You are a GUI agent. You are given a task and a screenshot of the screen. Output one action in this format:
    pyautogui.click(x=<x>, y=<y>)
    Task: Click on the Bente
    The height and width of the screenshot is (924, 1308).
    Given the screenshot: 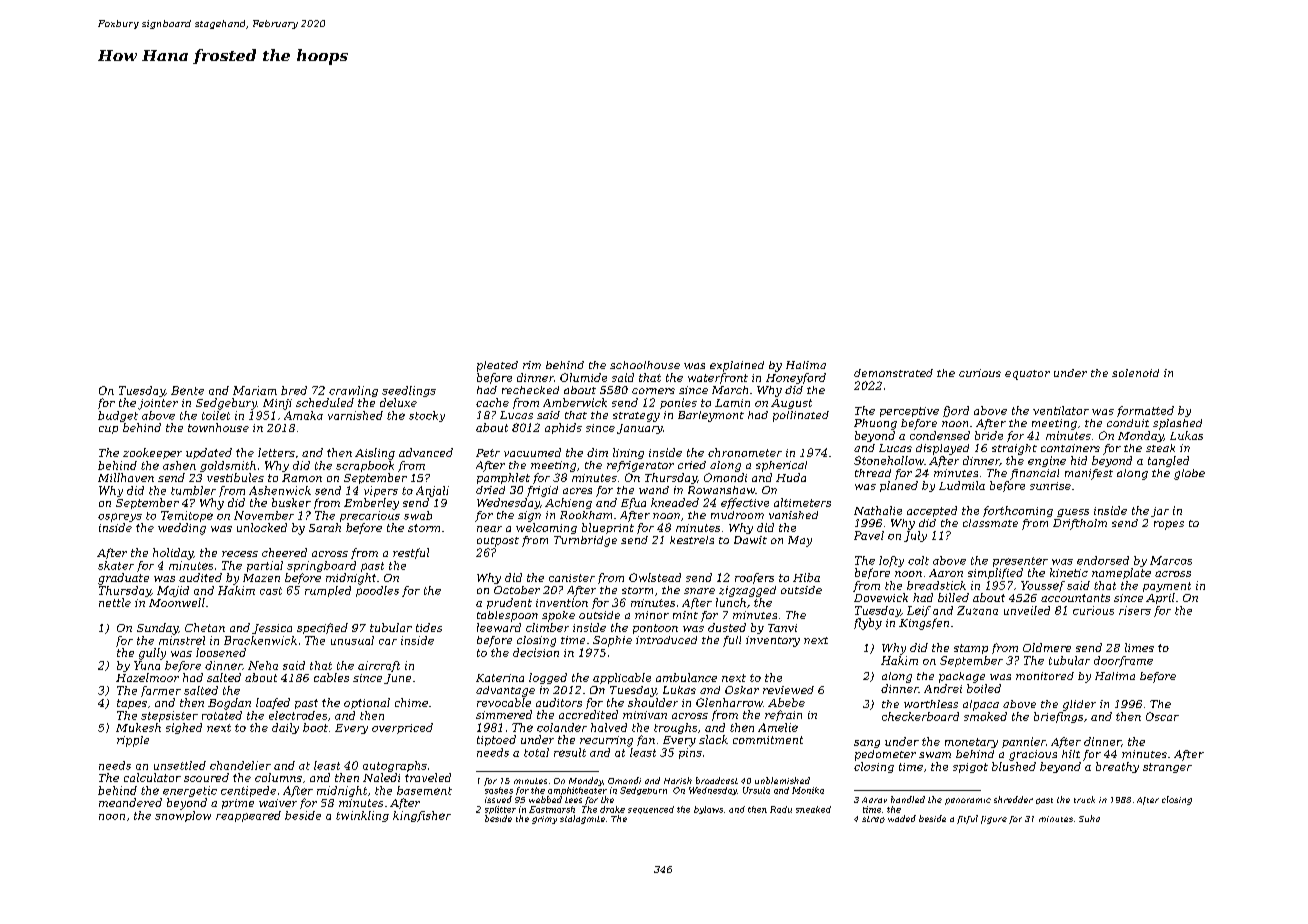 What is the action you would take?
    pyautogui.click(x=187, y=390)
